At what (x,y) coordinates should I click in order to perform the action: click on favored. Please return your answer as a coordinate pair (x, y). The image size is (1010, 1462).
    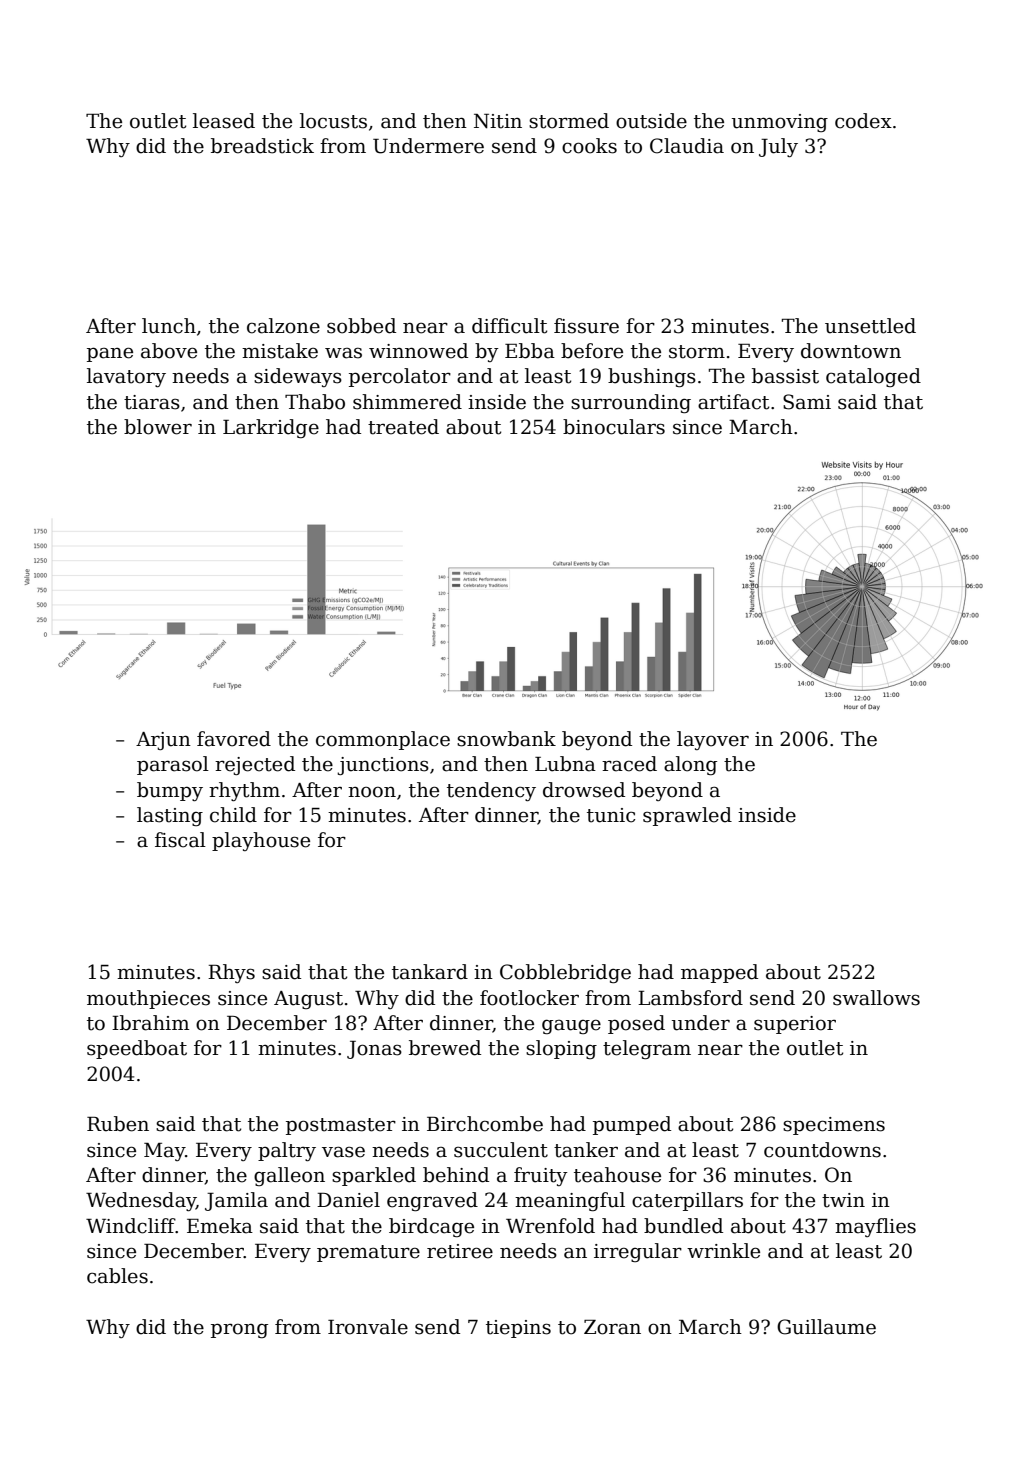
    Looking at the image, I should click on (234, 739).
